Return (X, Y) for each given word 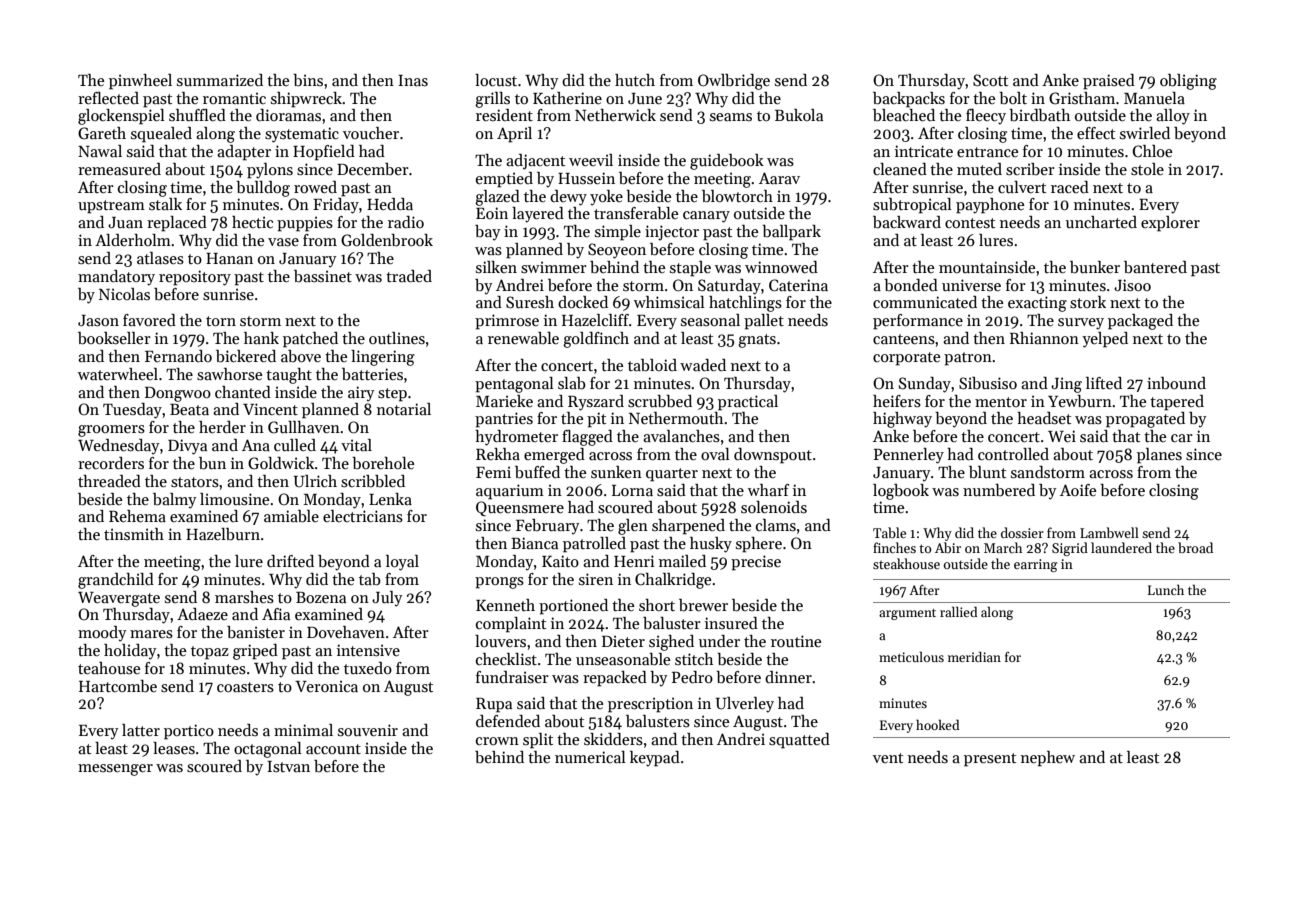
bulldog (263, 189)
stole (1147, 169)
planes (1159, 456)
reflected (108, 98)
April (514, 135)
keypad (655, 759)
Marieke (504, 401)
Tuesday (132, 411)
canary (706, 217)
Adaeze (202, 614)
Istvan (288, 767)
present (990, 760)
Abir (948, 547)
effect (1096, 133)
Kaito (560, 561)
